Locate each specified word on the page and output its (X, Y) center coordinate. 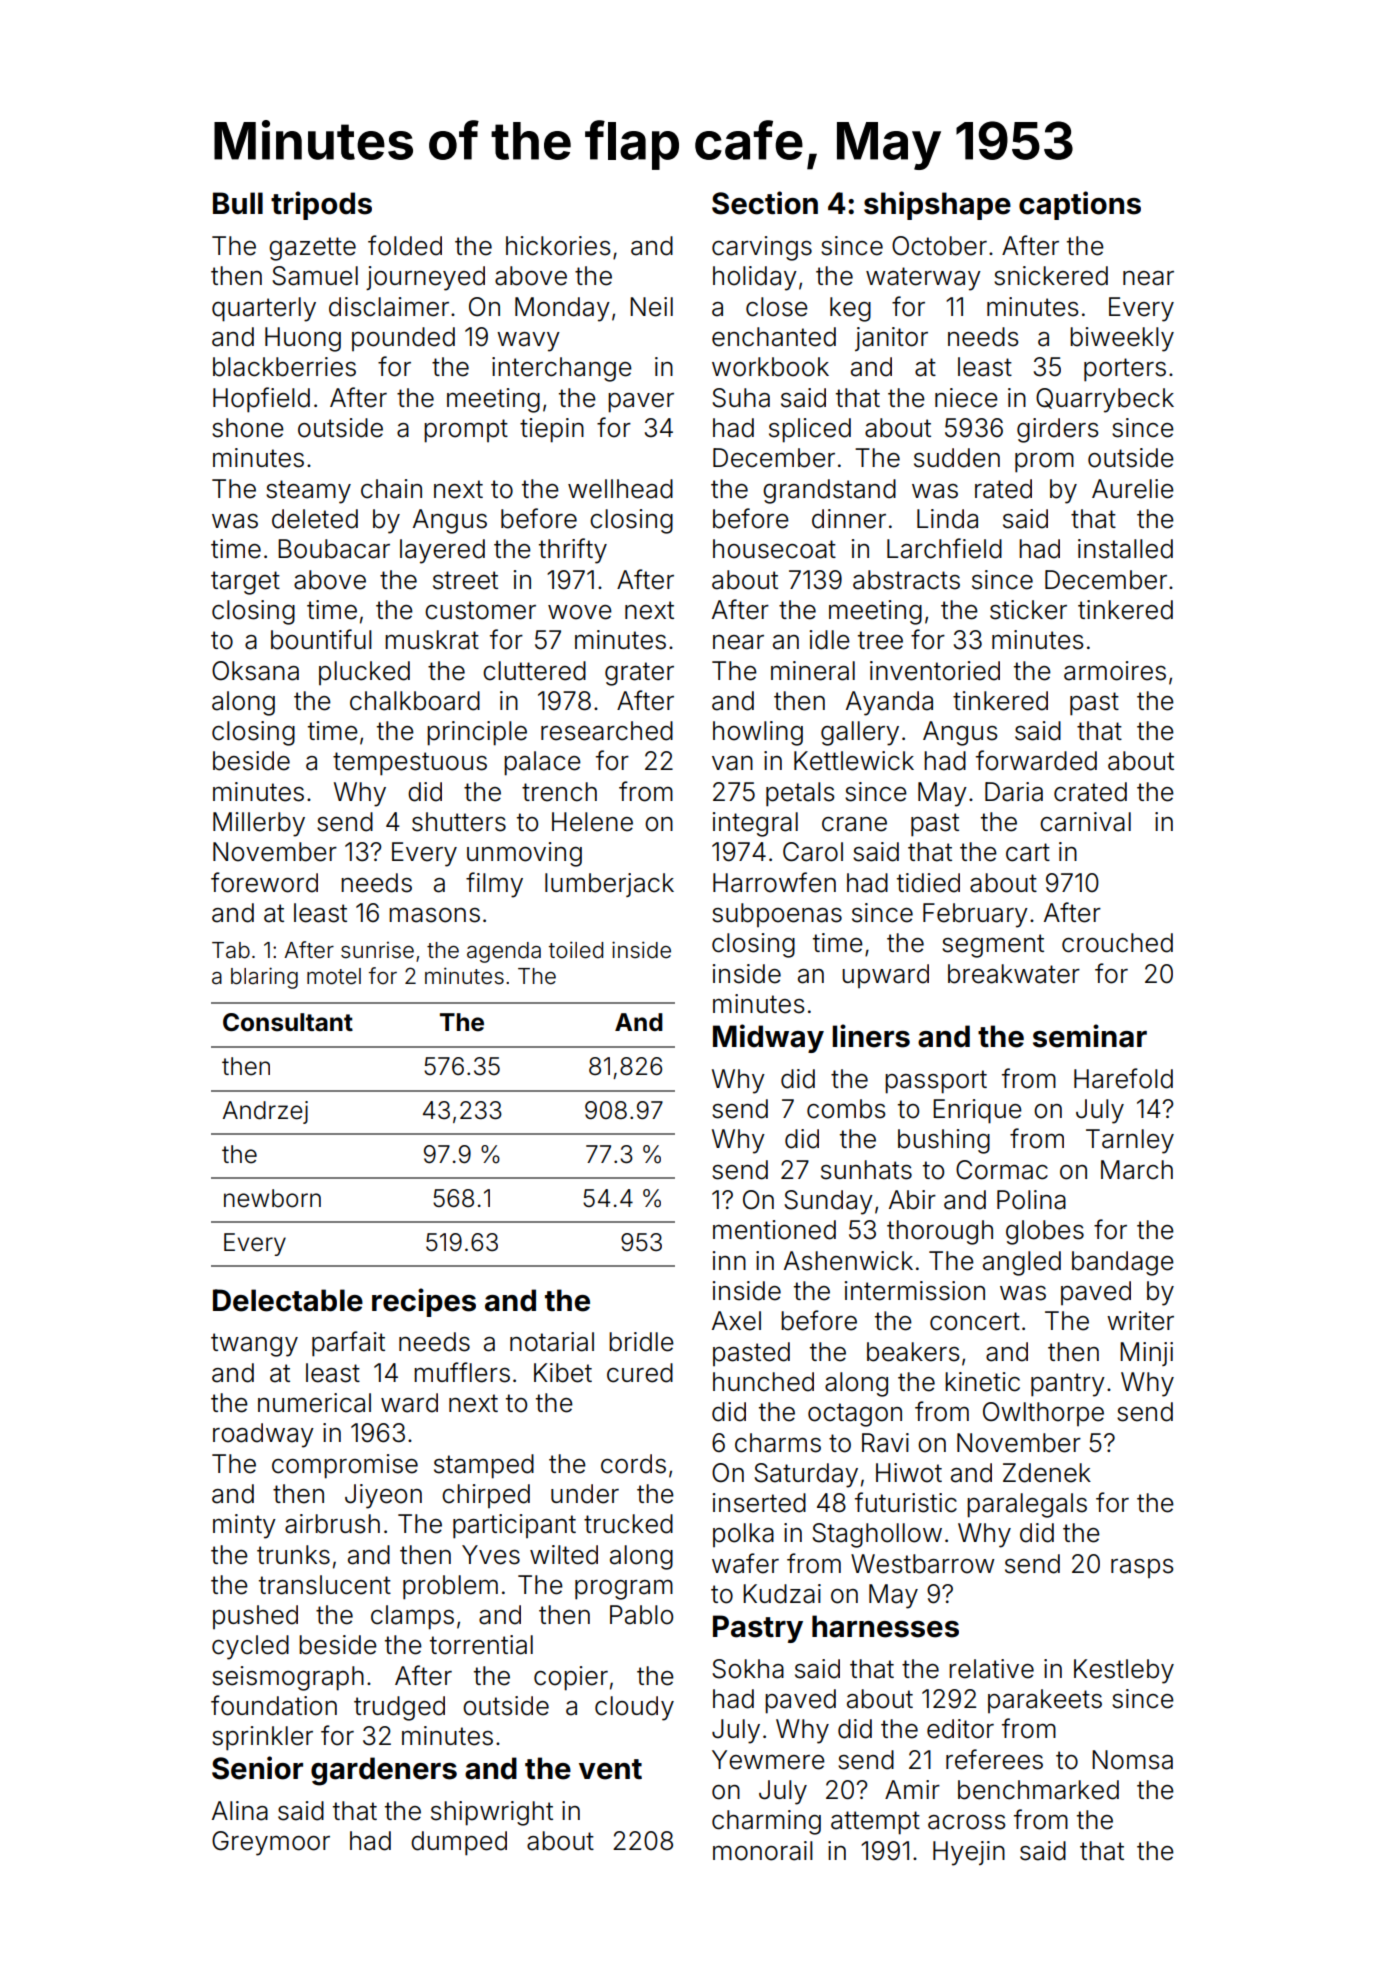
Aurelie (1133, 489)
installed (1125, 549)
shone (248, 428)
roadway (263, 1435)
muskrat (432, 640)
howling (758, 733)
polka (743, 1535)
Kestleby (1124, 1671)
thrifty (573, 551)
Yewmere (768, 1760)
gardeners (384, 1771)
